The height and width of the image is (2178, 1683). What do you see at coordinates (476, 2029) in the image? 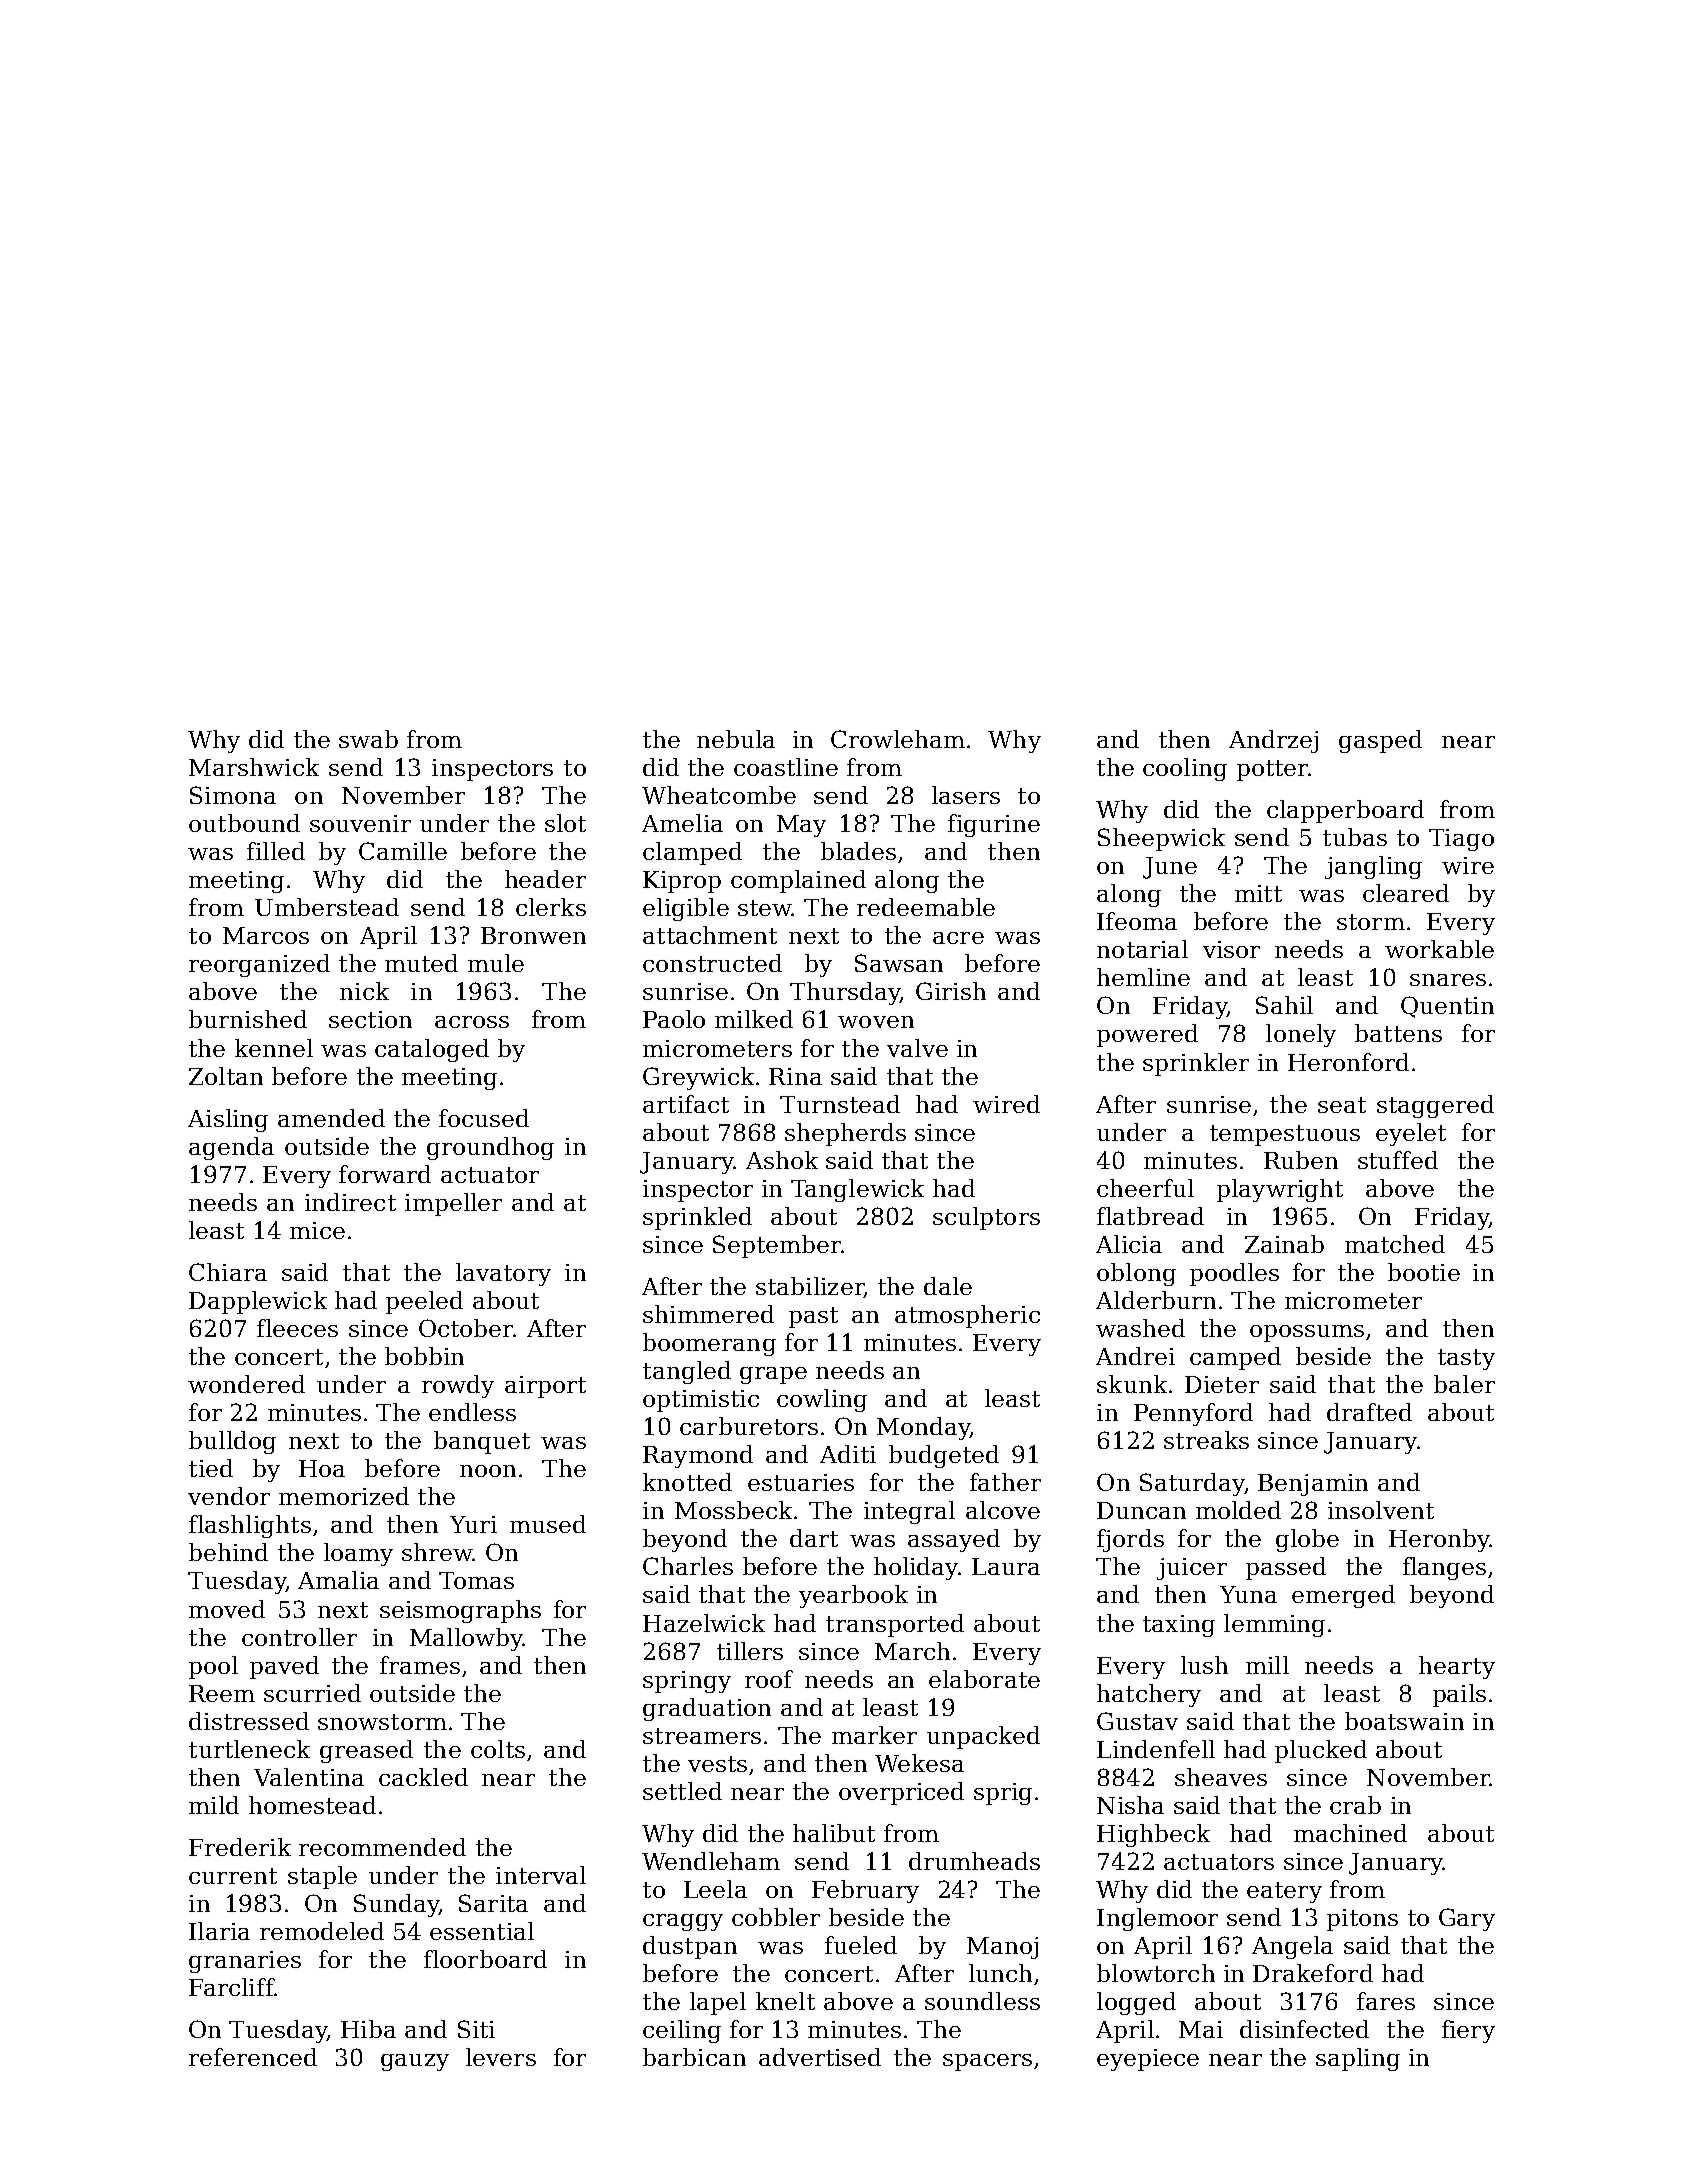
I see `Siti` at bounding box center [476, 2029].
